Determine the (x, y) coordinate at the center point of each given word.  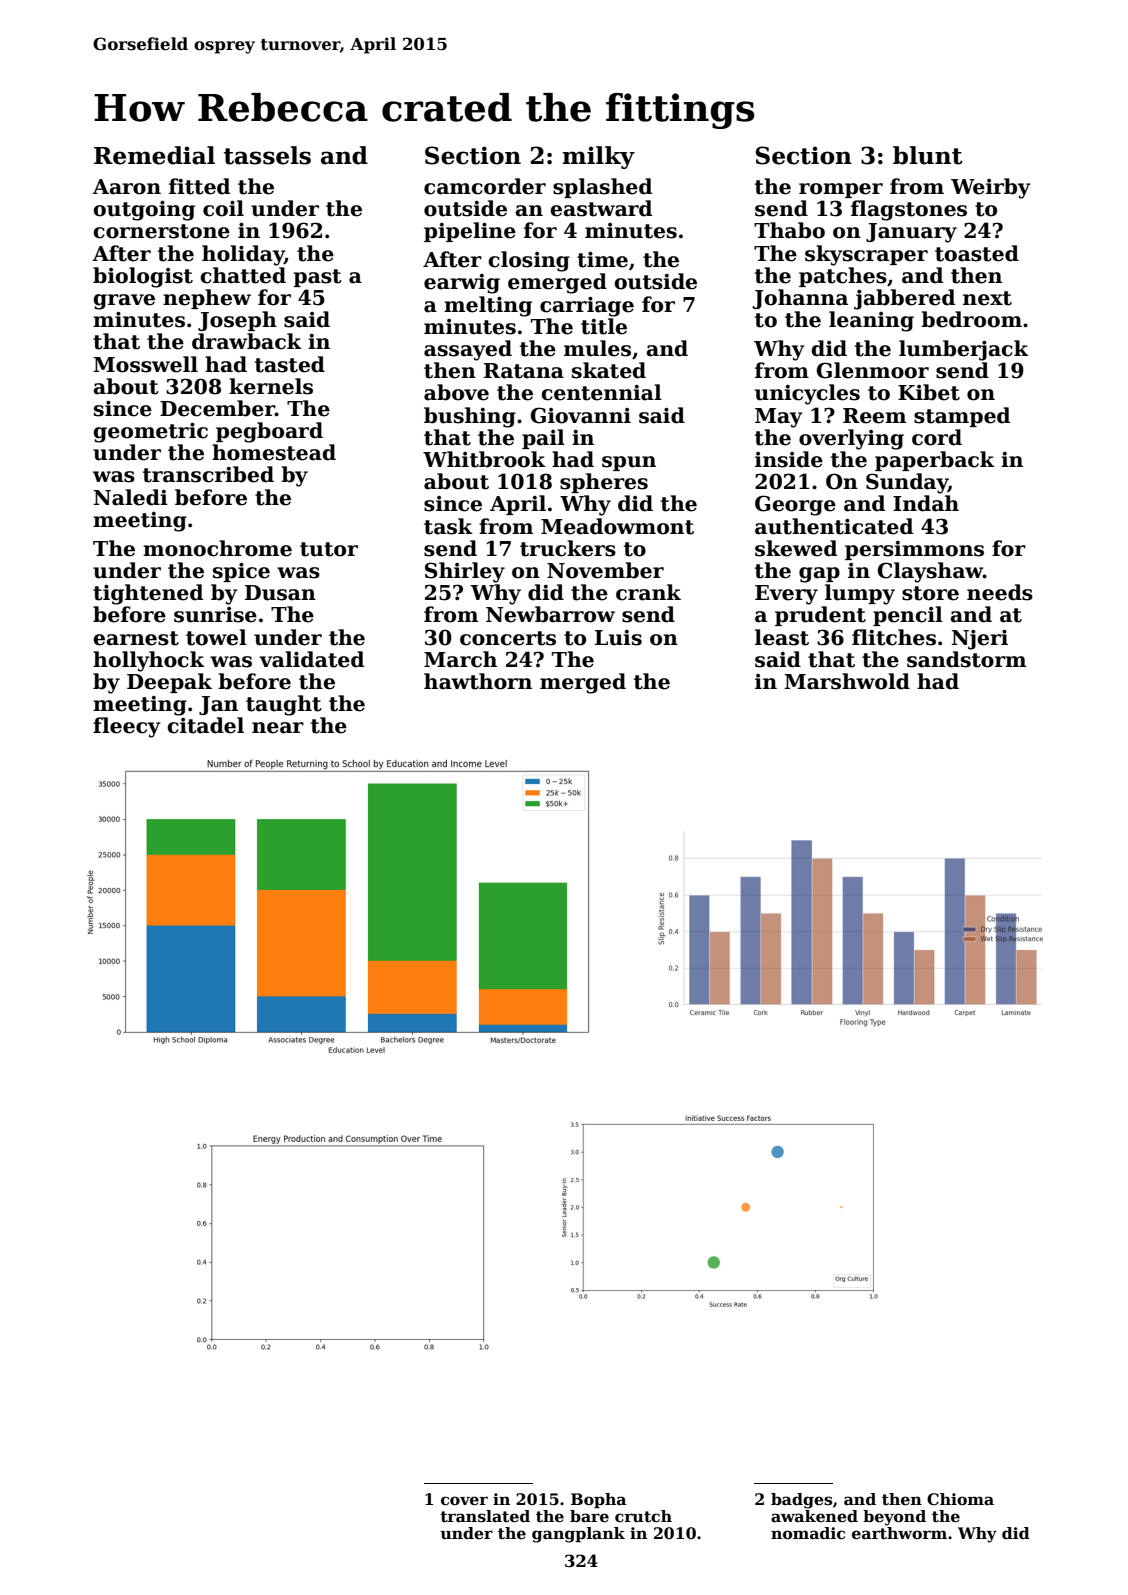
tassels (267, 155)
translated (485, 1516)
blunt (928, 155)
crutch (643, 1516)
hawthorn (478, 681)
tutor (329, 549)
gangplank (578, 1535)
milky (598, 157)
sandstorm (966, 659)
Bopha (598, 1500)
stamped (962, 417)
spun (629, 463)
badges (802, 1501)
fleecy (127, 727)
